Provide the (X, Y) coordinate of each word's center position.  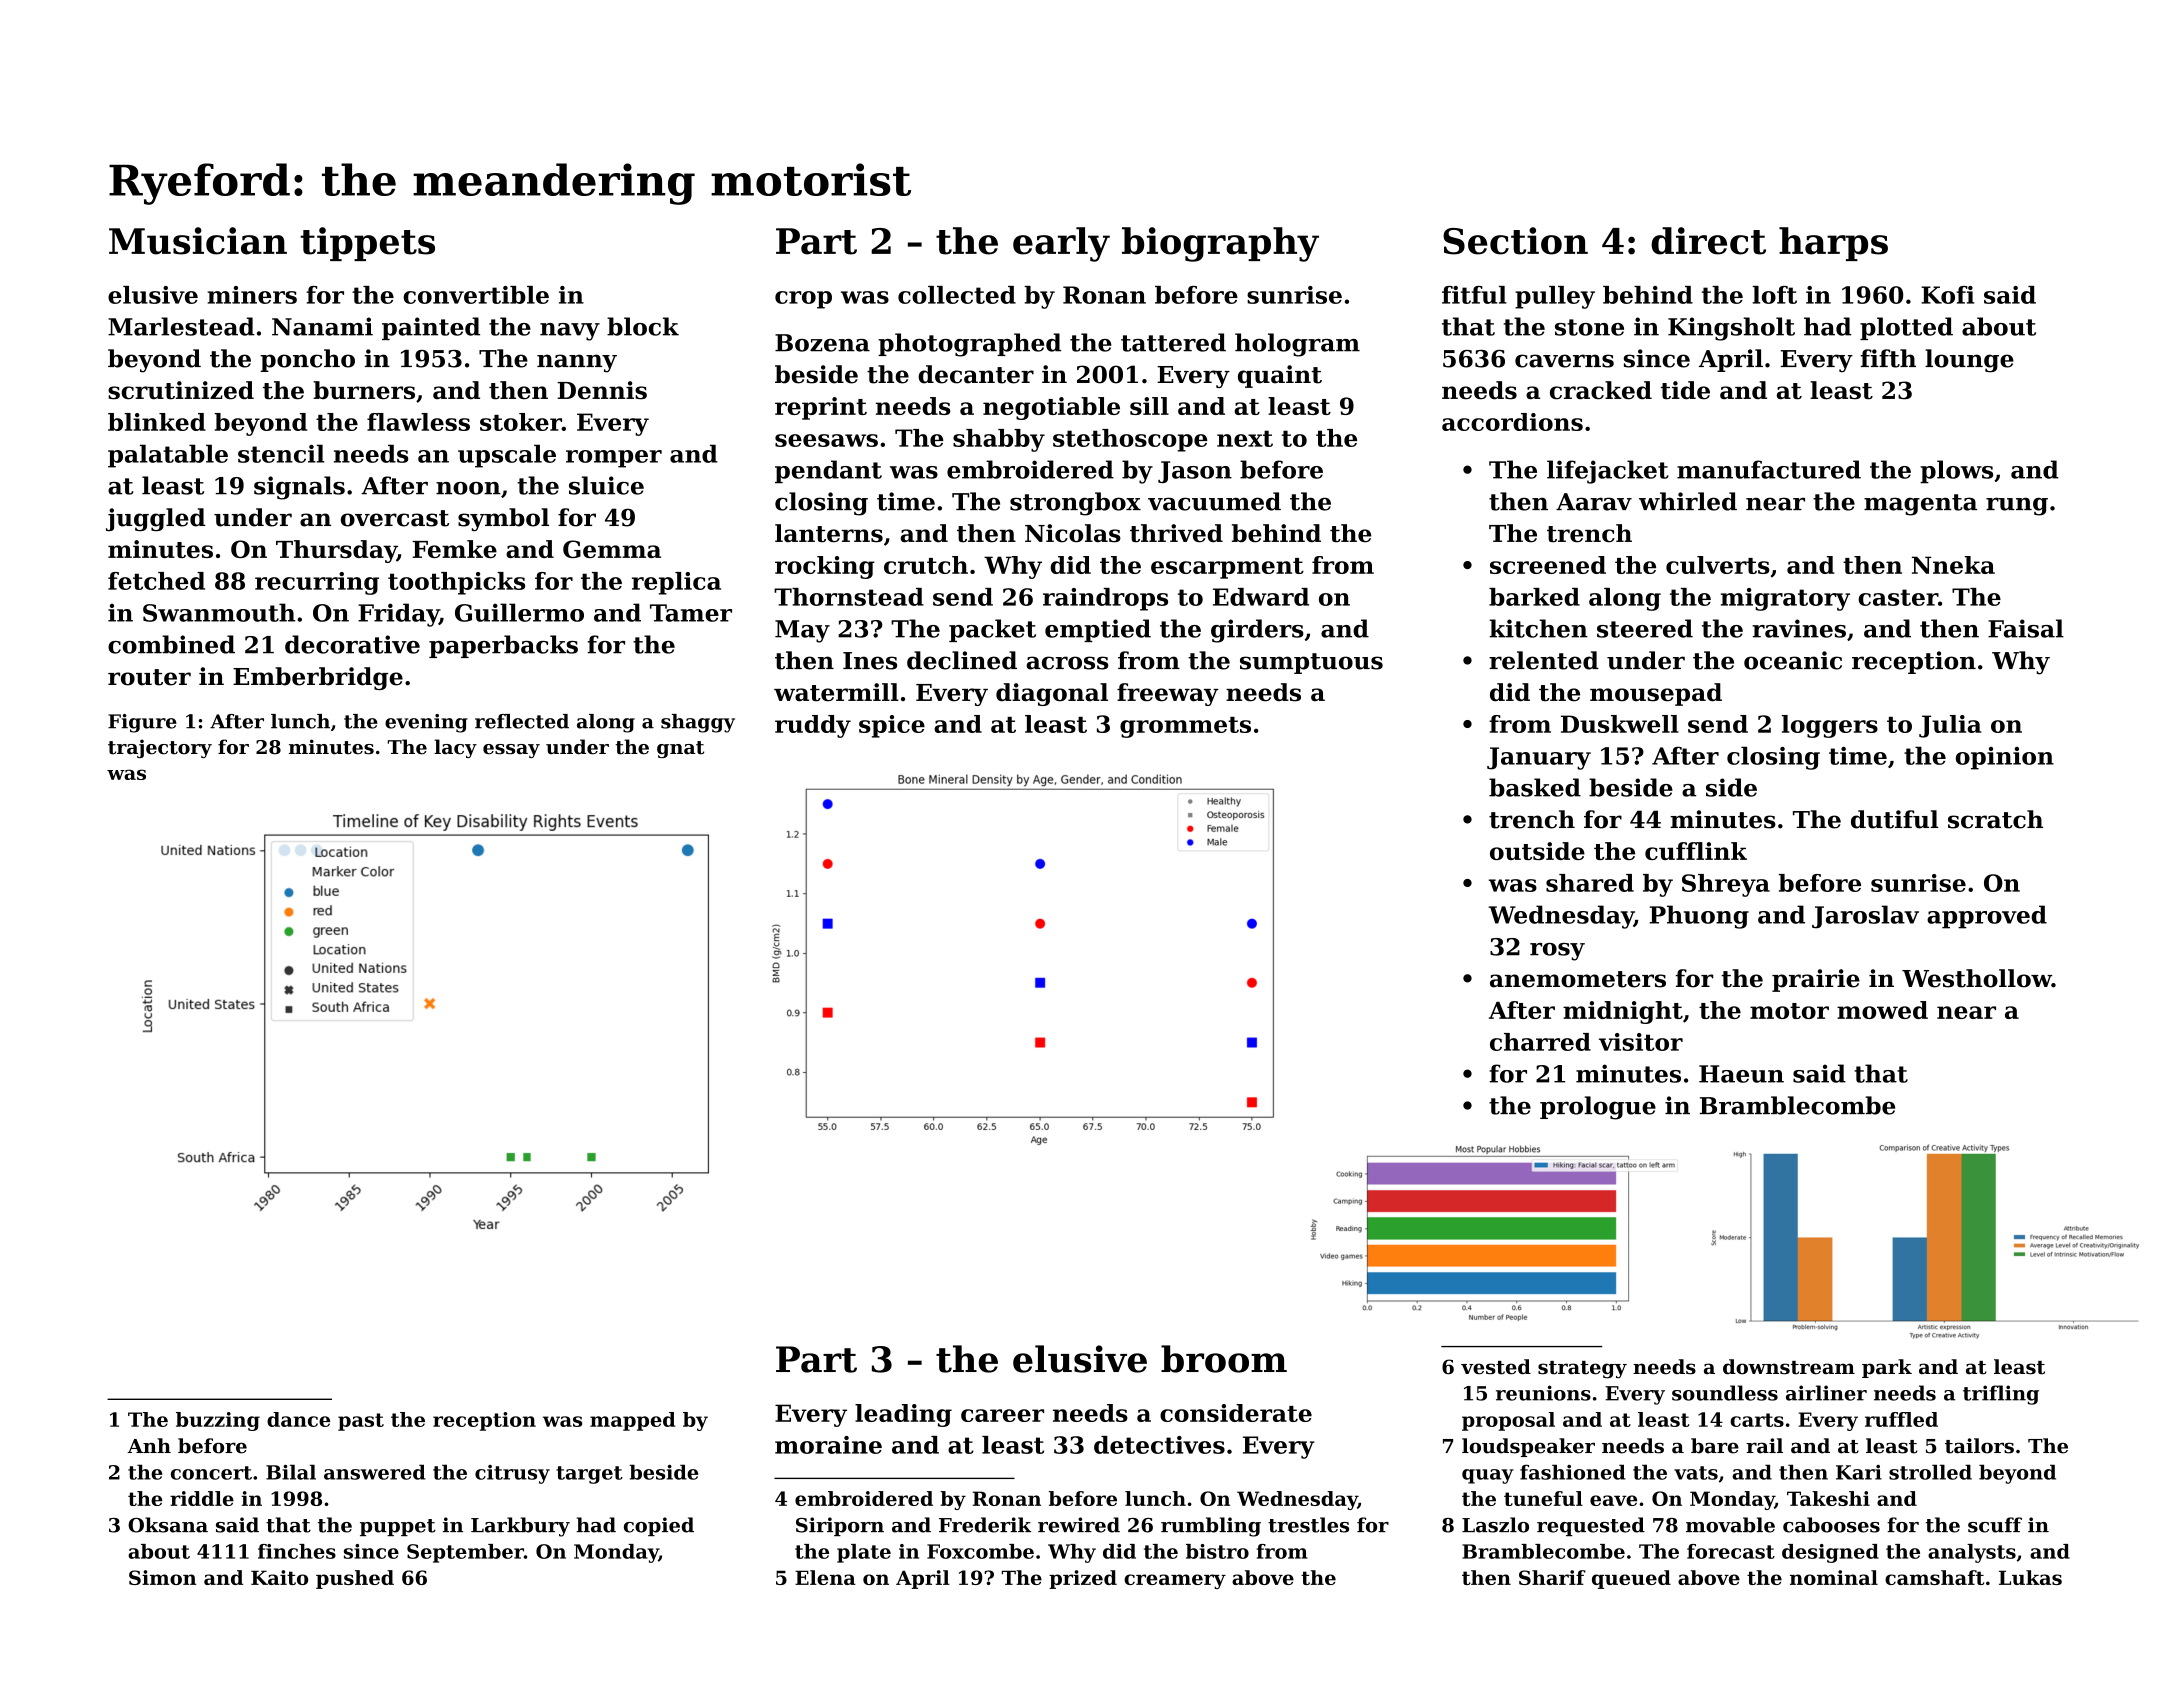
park (1887, 1368)
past (361, 1422)
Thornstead (849, 597)
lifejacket (1608, 472)
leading (903, 1415)
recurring (317, 583)
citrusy (512, 1474)
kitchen (1538, 628)
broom (1224, 1359)
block (643, 326)
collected (957, 295)
